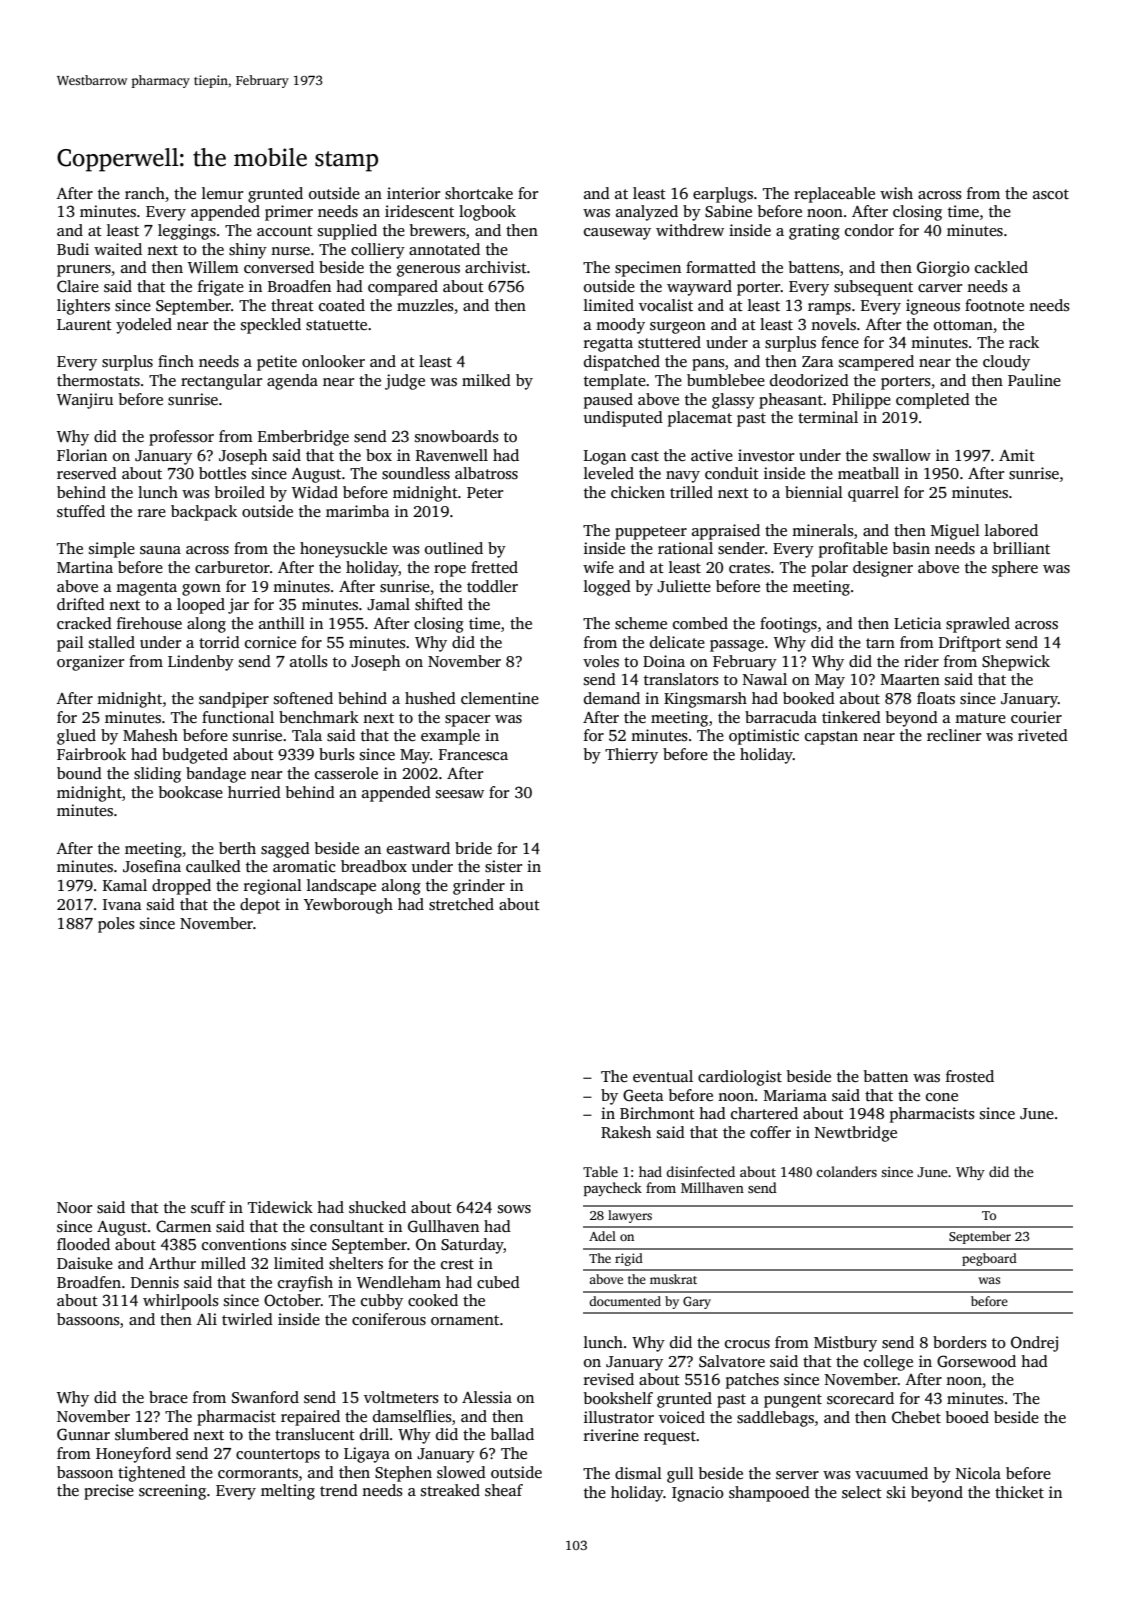 This screenshot has width=1130, height=1598. What do you see at coordinates (678, 328) in the screenshot?
I see `surgeon` at bounding box center [678, 328].
